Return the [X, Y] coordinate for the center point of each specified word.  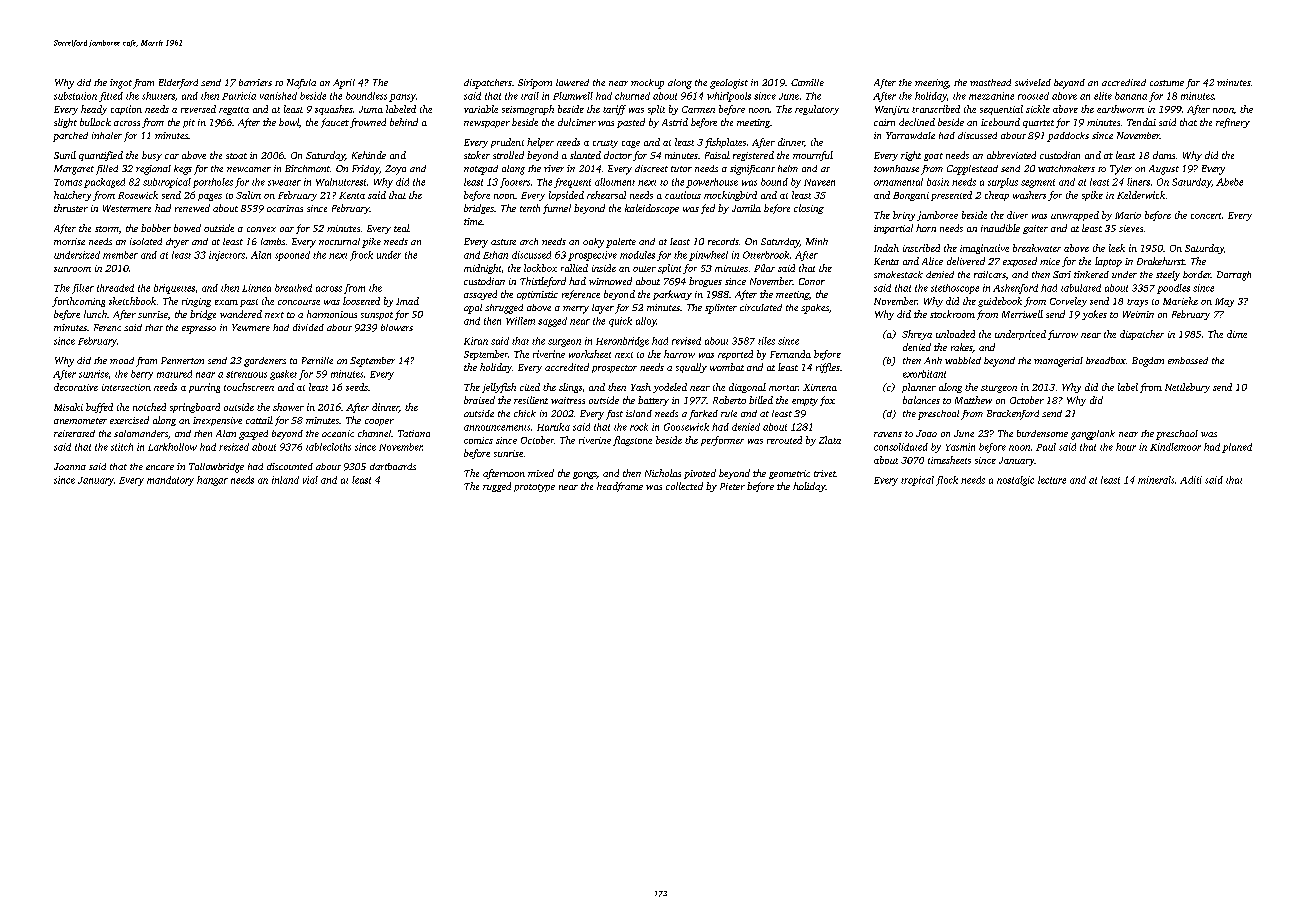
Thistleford [543, 282]
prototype [534, 488]
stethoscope [955, 289]
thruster [71, 208]
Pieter [732, 486]
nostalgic [1015, 481]
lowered [572, 82]
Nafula [301, 84]
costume [1167, 83]
